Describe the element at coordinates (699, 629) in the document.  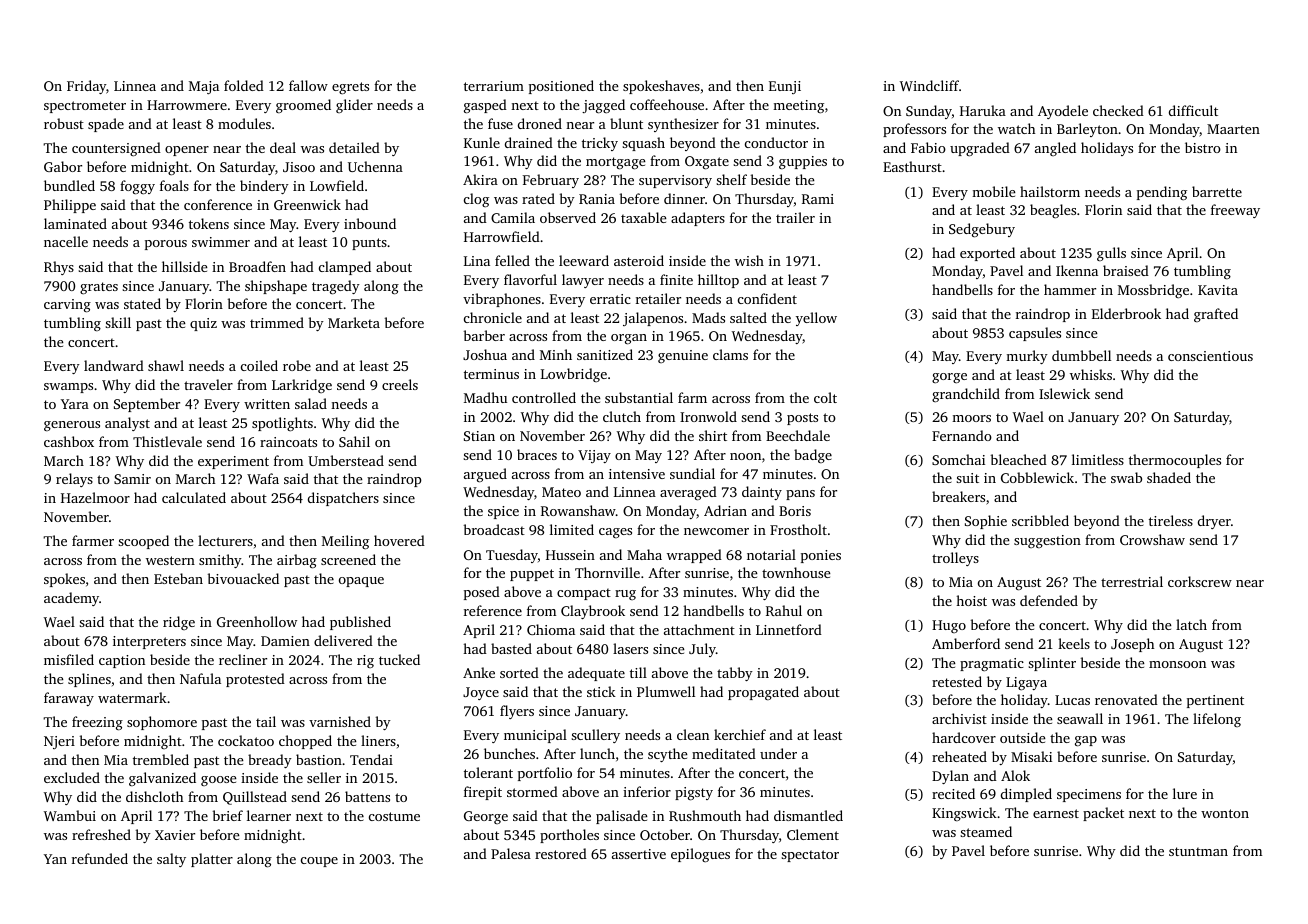
I see `attachment` at that location.
